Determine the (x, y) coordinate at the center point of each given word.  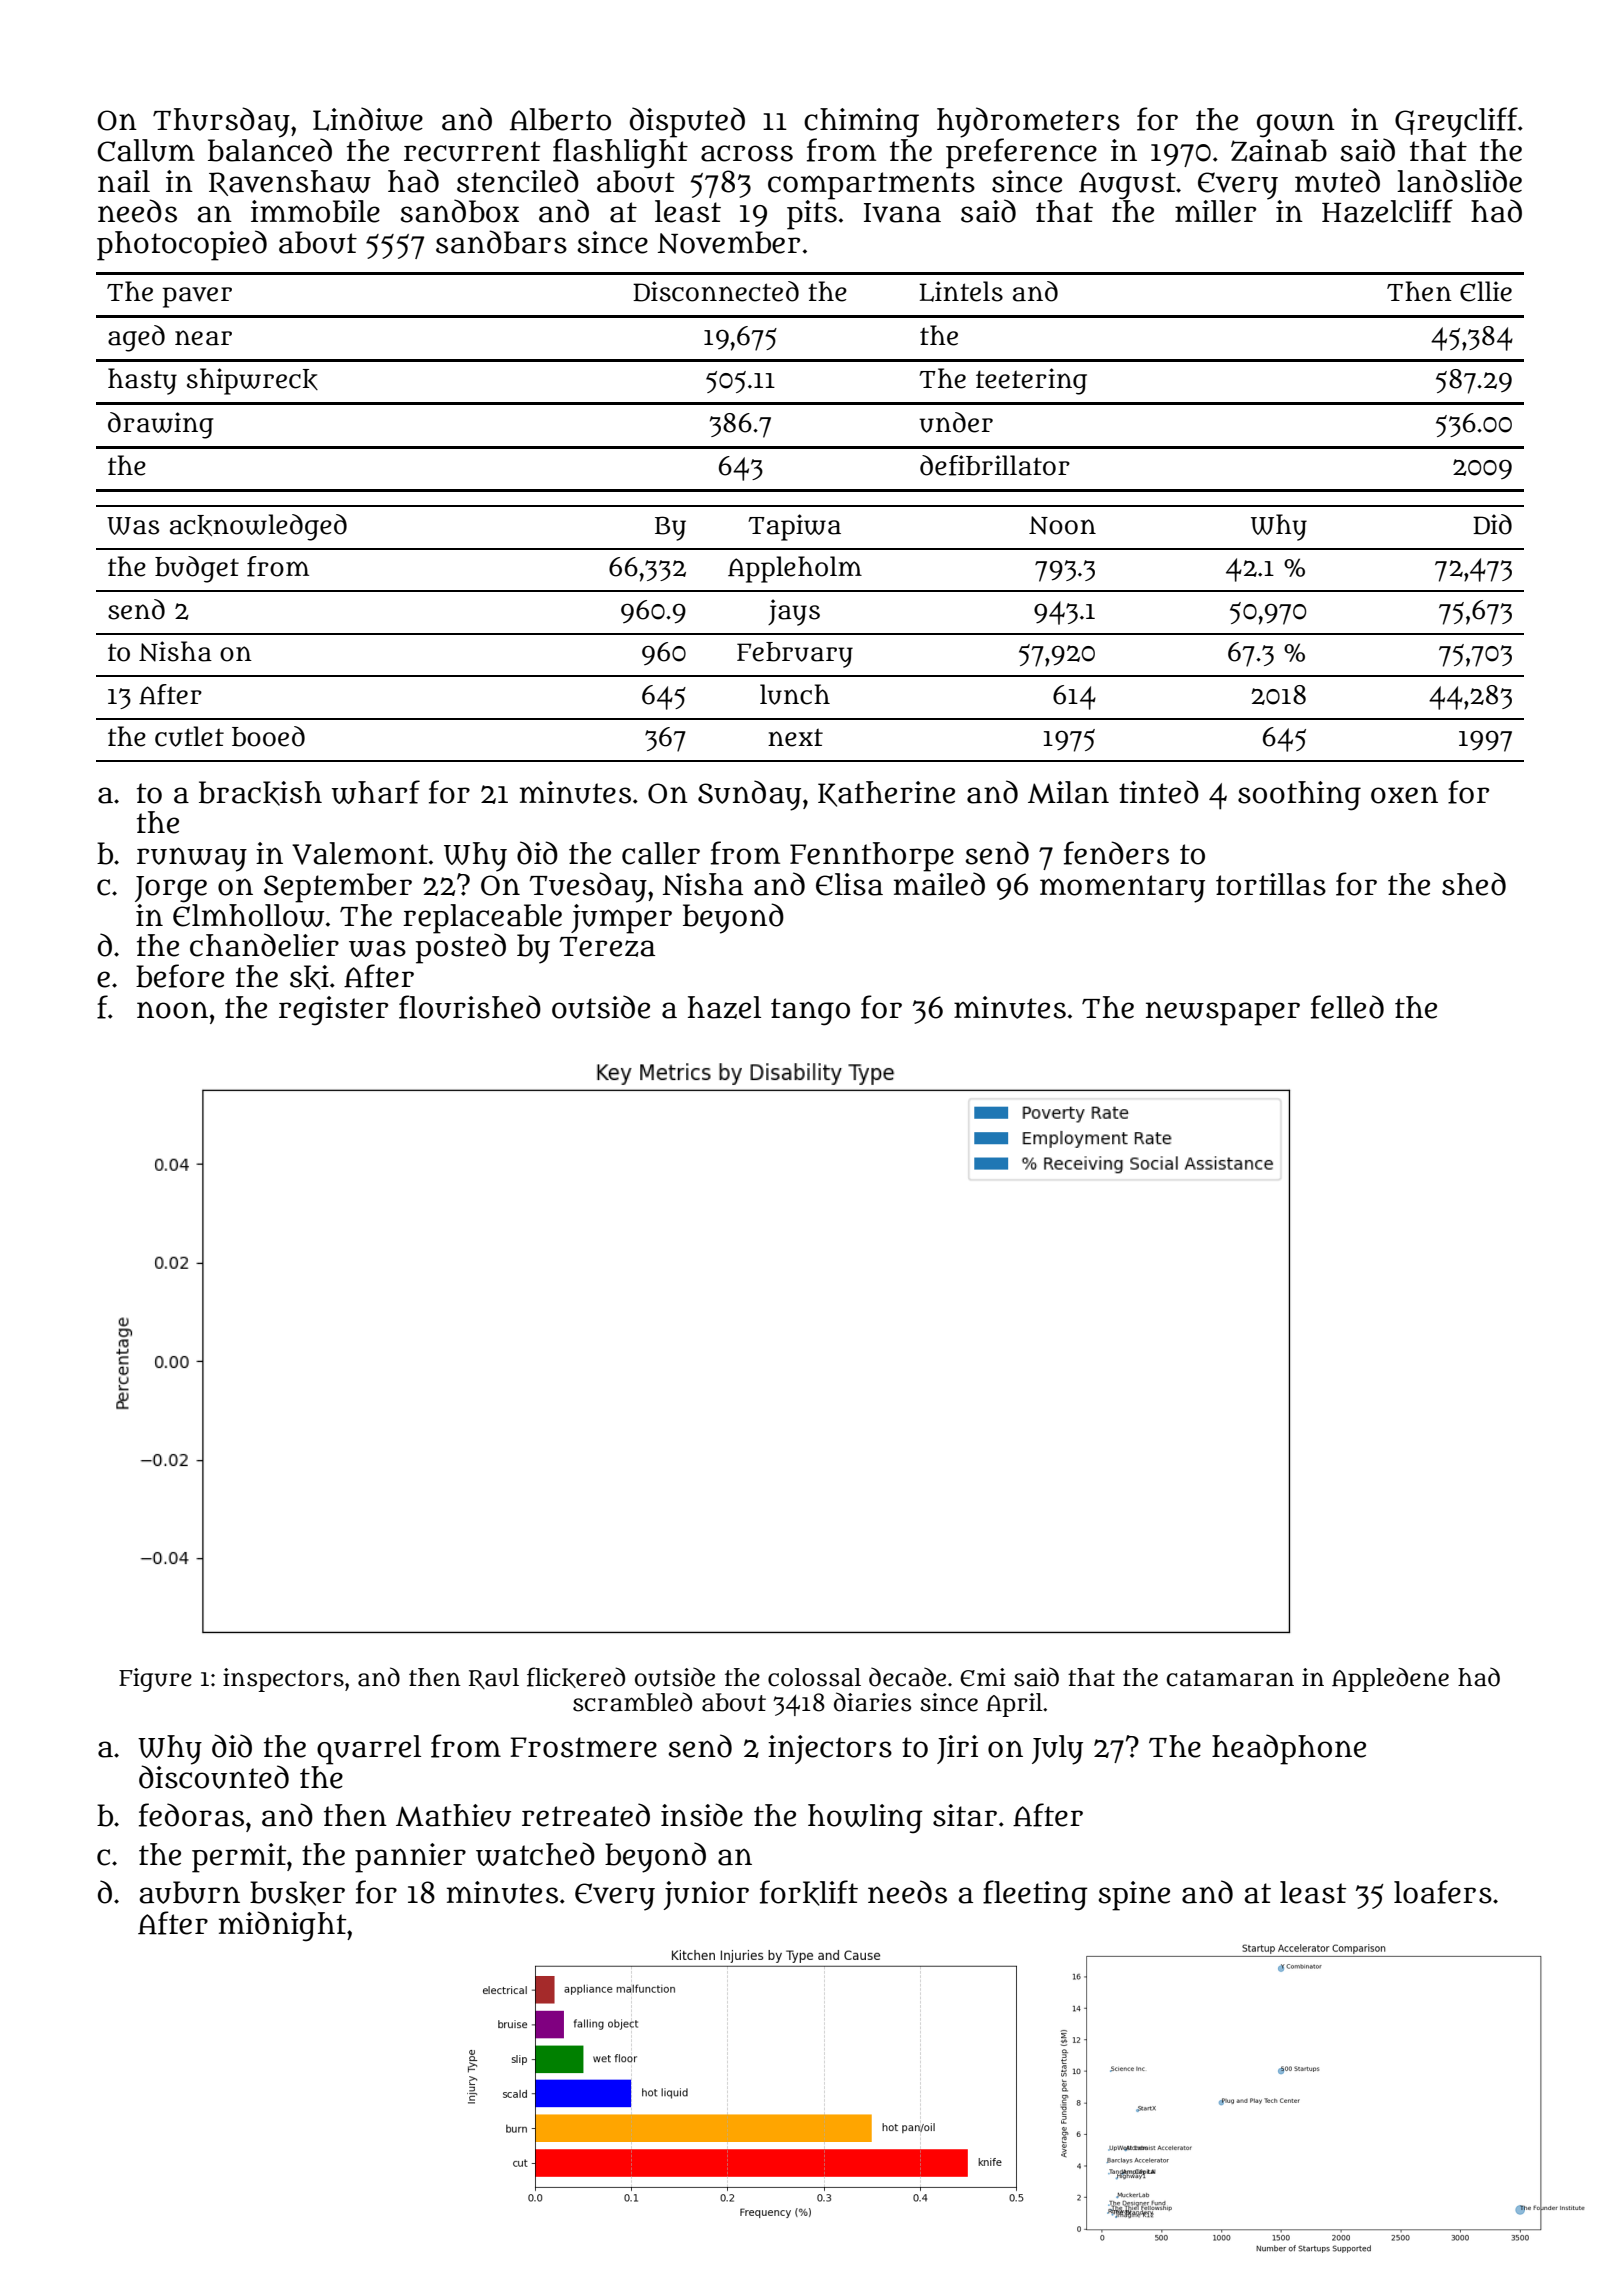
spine (1134, 1896)
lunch (795, 694)
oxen (1404, 795)
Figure (155, 1680)
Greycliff (1456, 122)
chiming (861, 123)
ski (309, 977)
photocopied (182, 245)
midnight (282, 1926)
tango (810, 1012)
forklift (809, 1893)
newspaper (1223, 1013)
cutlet (189, 736)
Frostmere (583, 1747)
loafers (1443, 1892)
